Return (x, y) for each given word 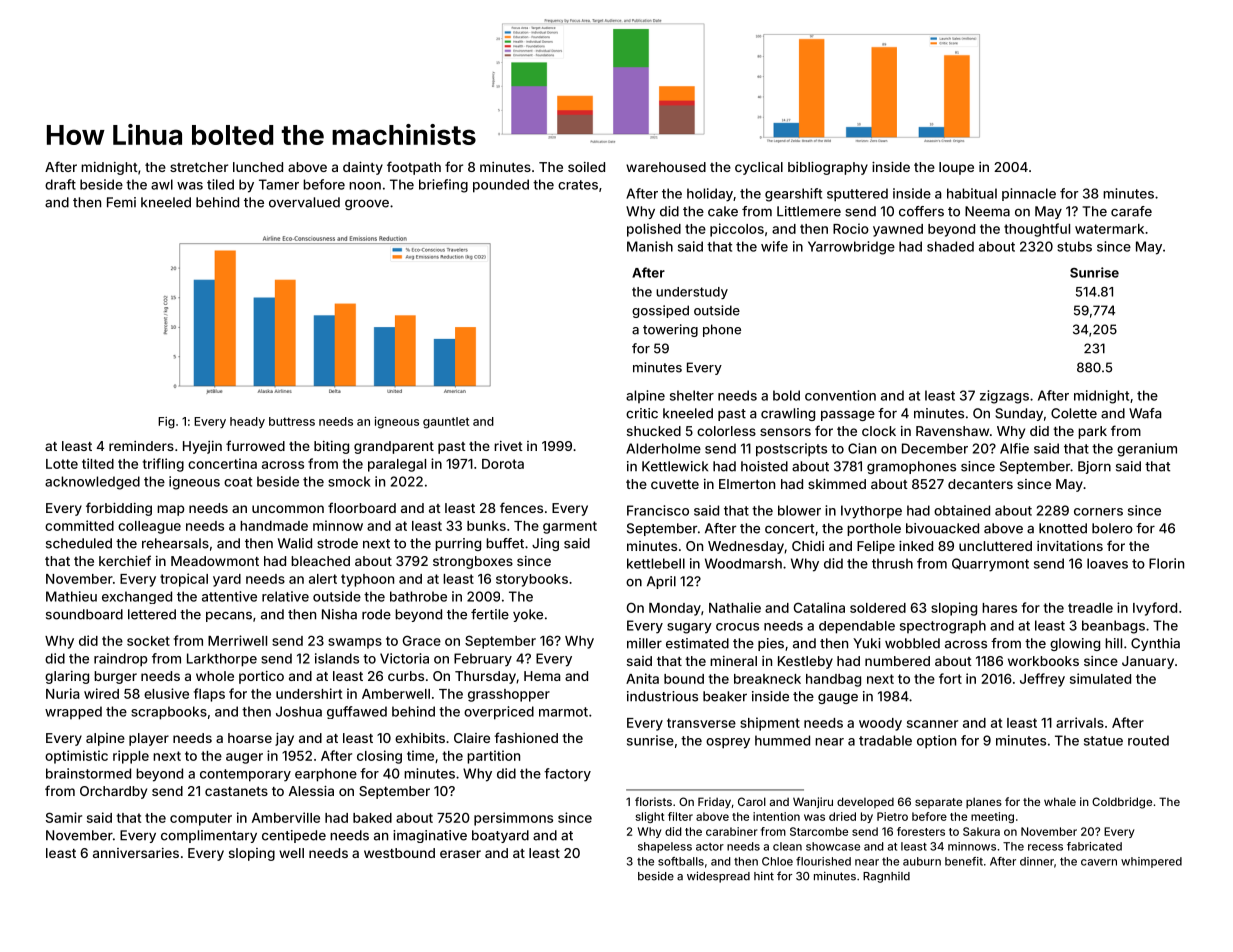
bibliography (828, 168)
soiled (586, 167)
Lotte (62, 464)
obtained (962, 510)
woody (880, 724)
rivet (508, 446)
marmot (563, 712)
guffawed (357, 712)
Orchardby (113, 792)
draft (60, 184)
